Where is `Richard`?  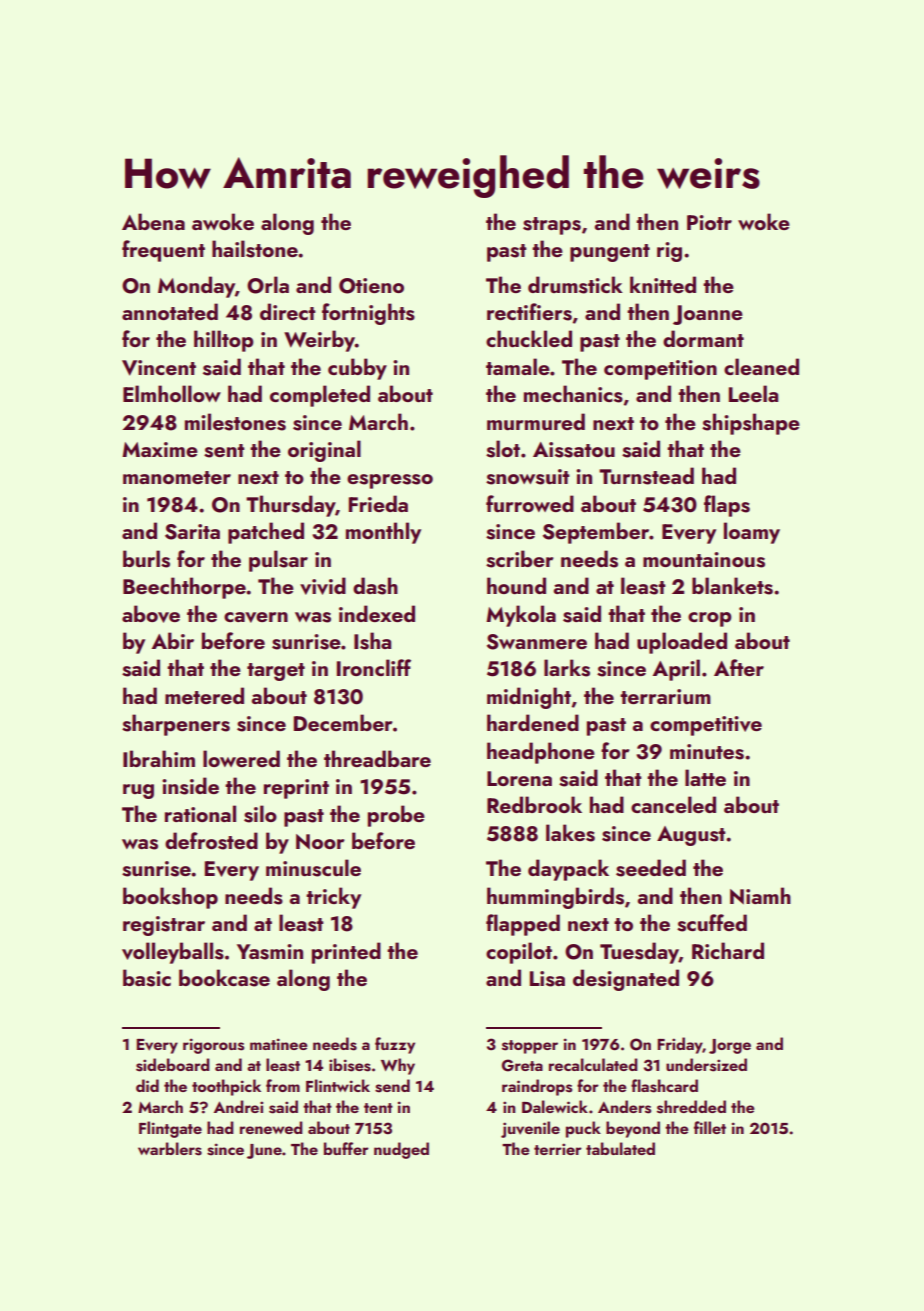 Richard is located at coordinates (728, 950).
